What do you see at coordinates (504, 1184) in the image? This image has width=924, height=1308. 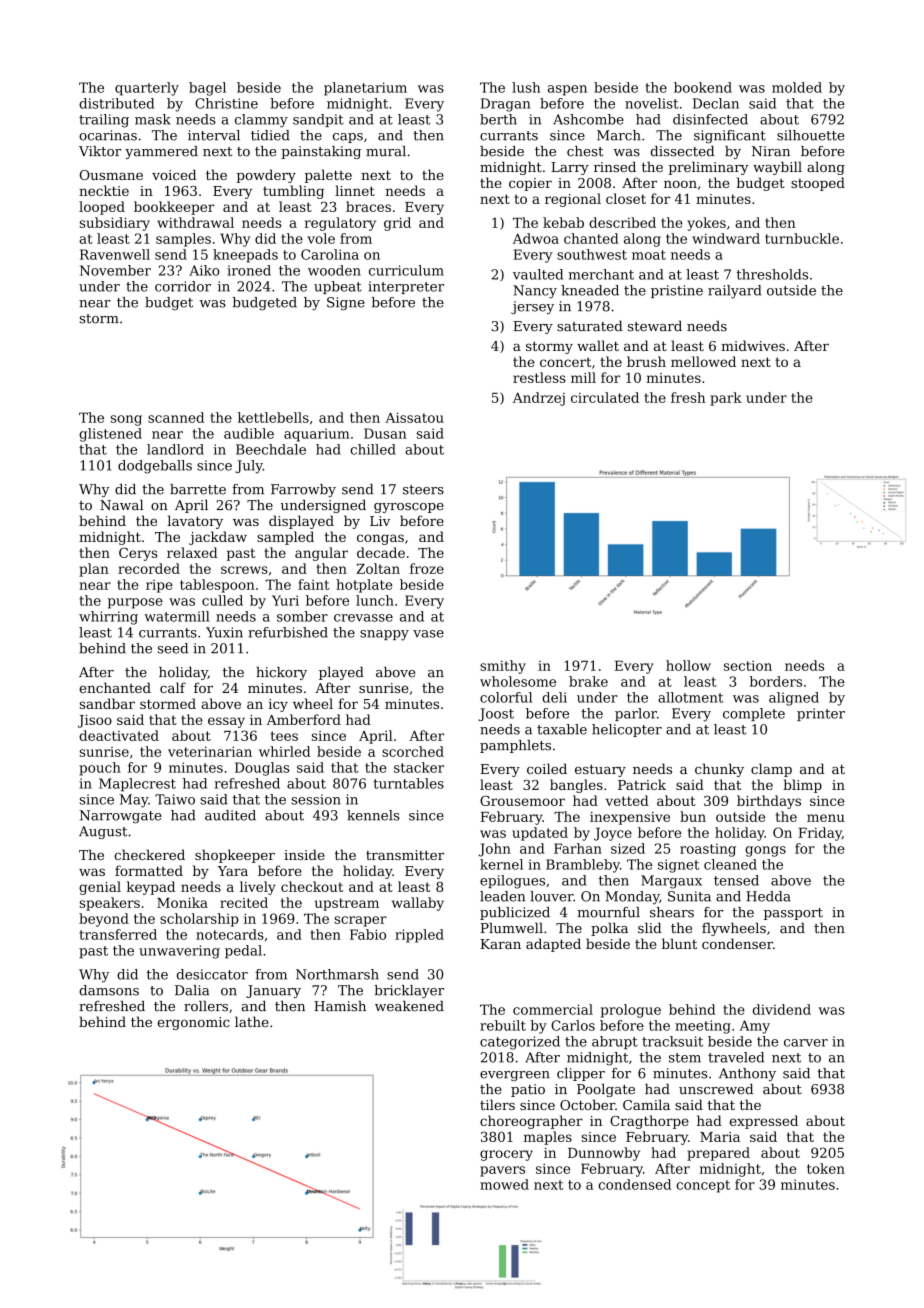 I see `mowed` at bounding box center [504, 1184].
